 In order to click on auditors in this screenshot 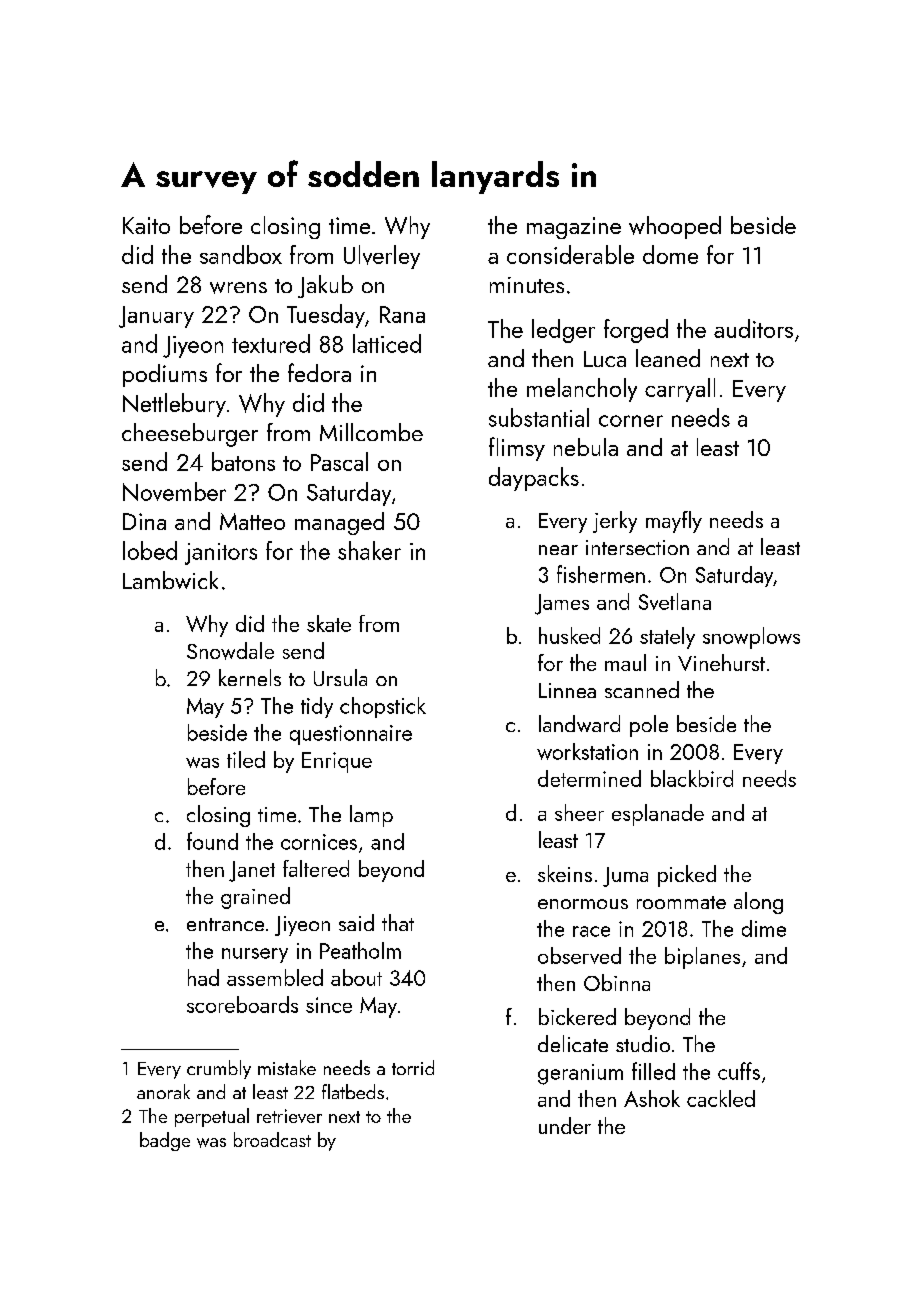, I will do `click(753, 328)`.
